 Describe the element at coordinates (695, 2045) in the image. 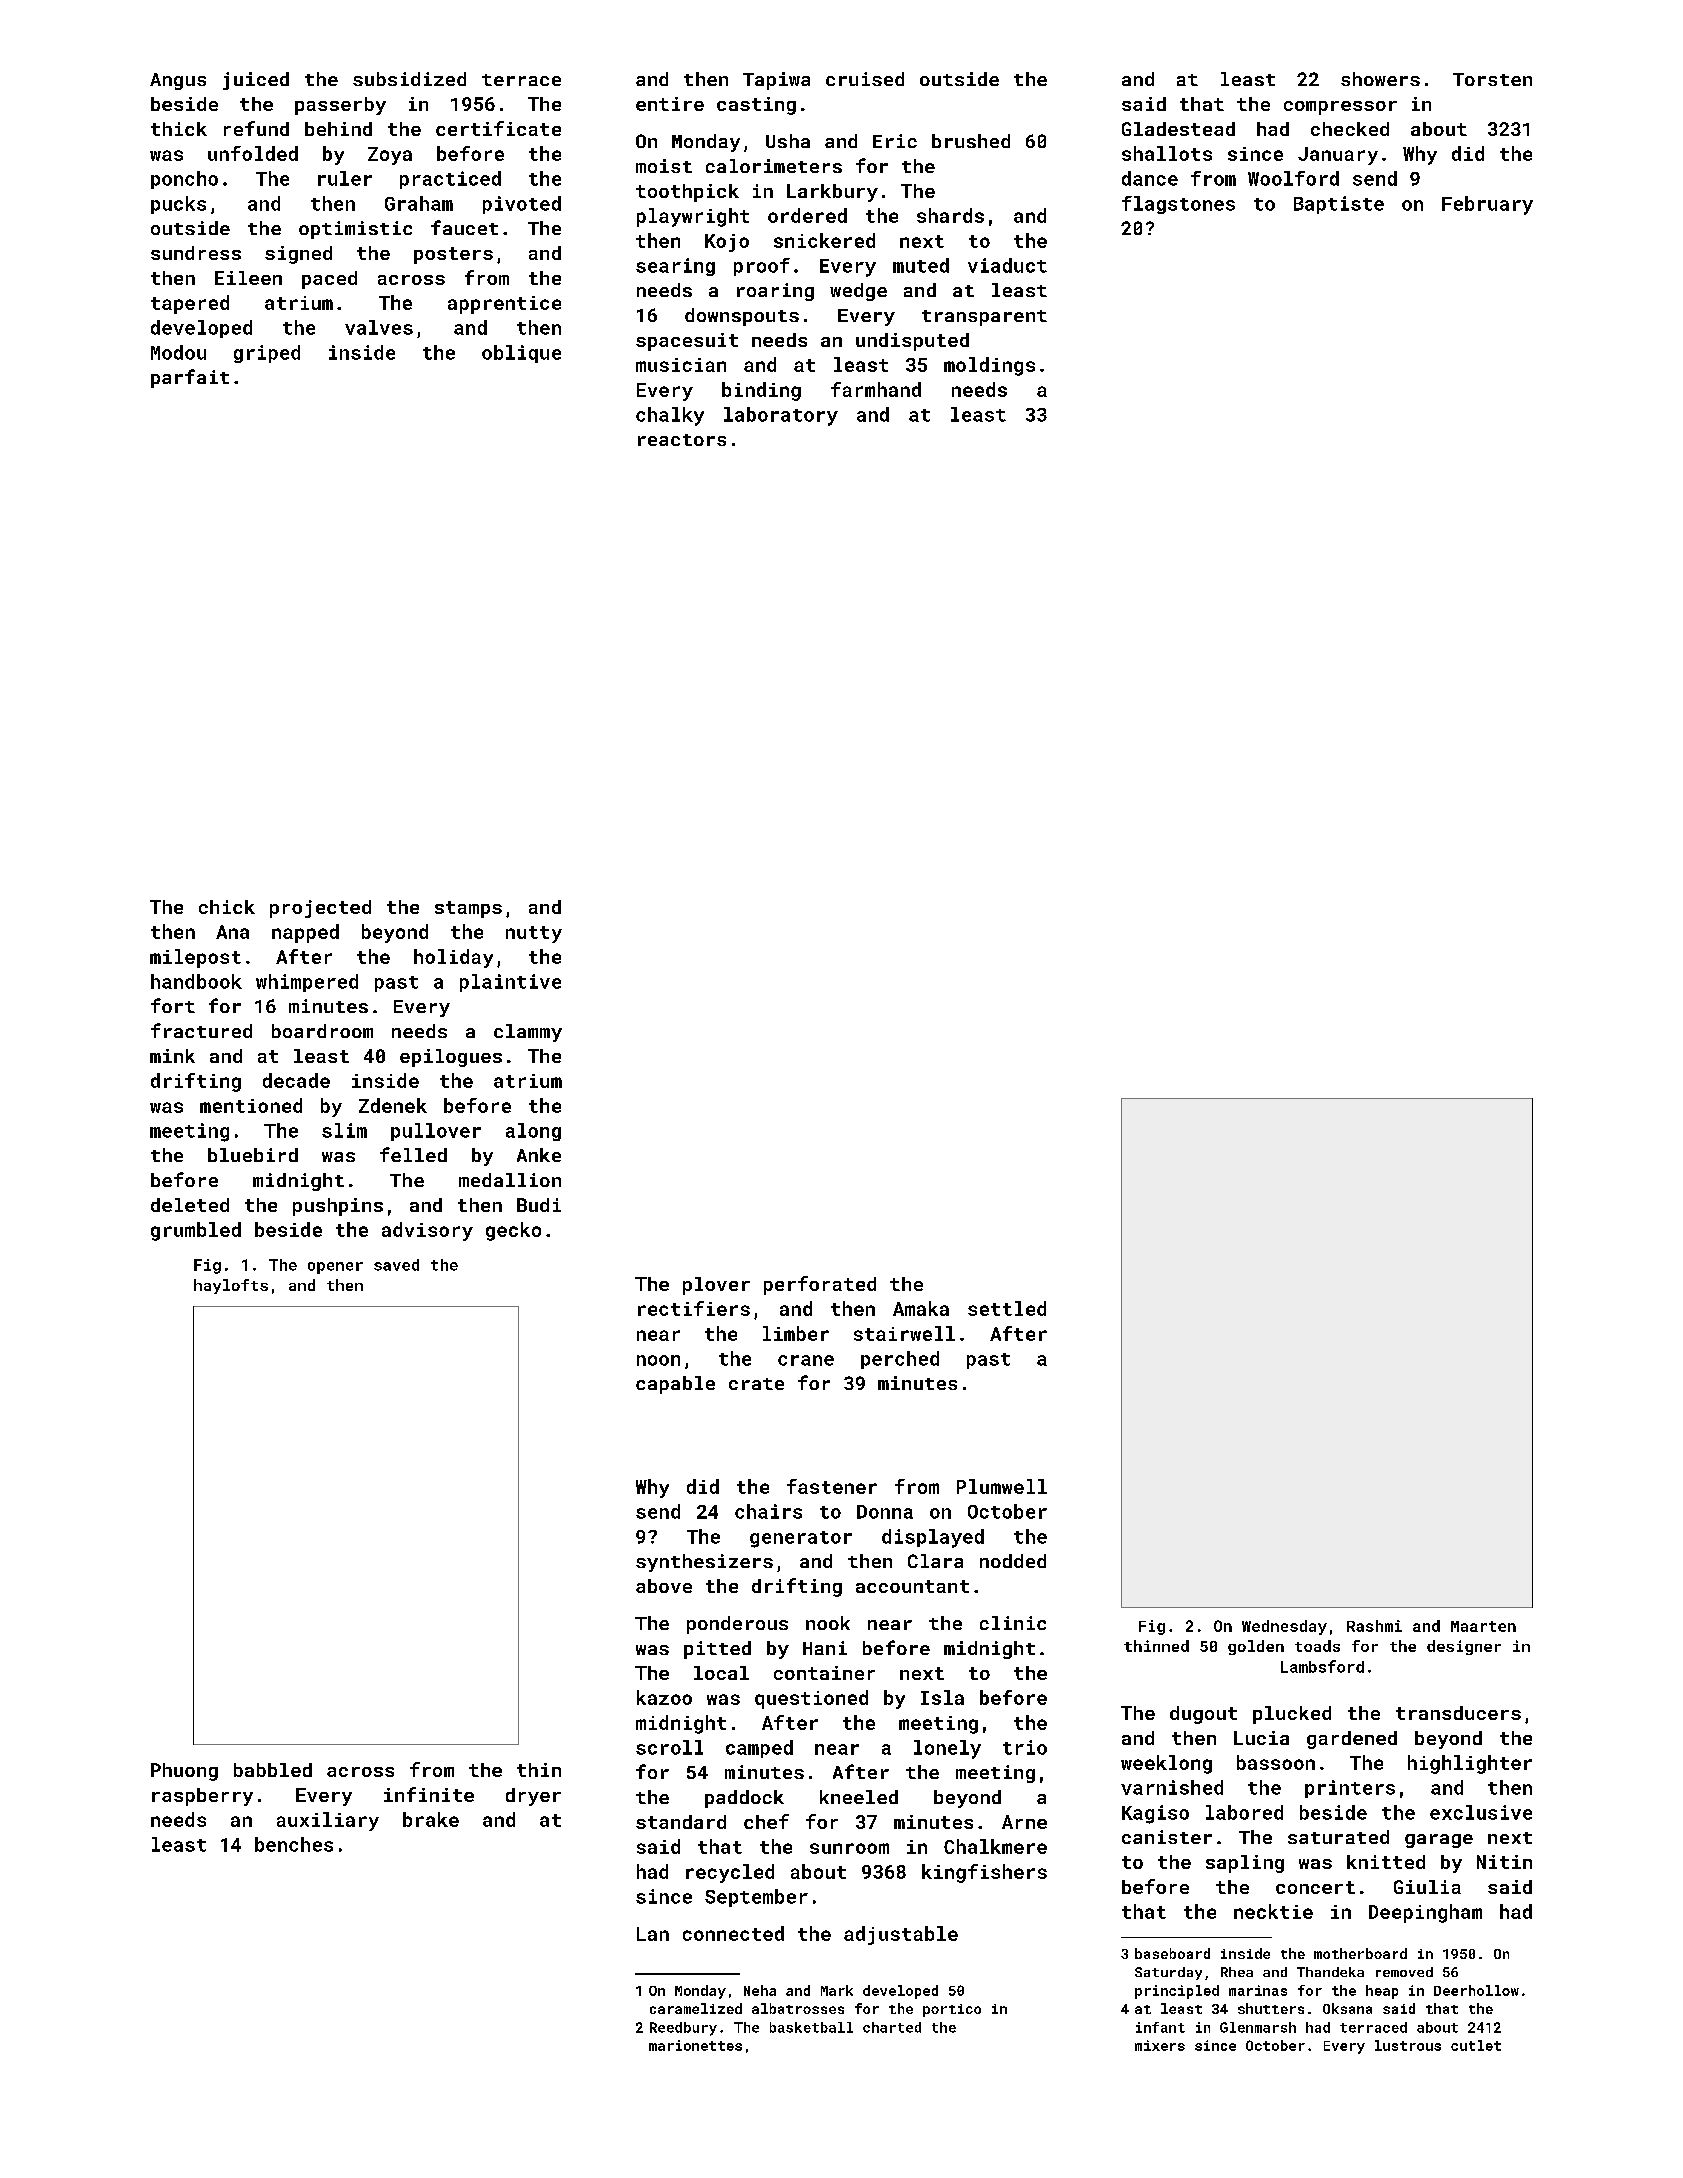

I see `marionettes` at that location.
